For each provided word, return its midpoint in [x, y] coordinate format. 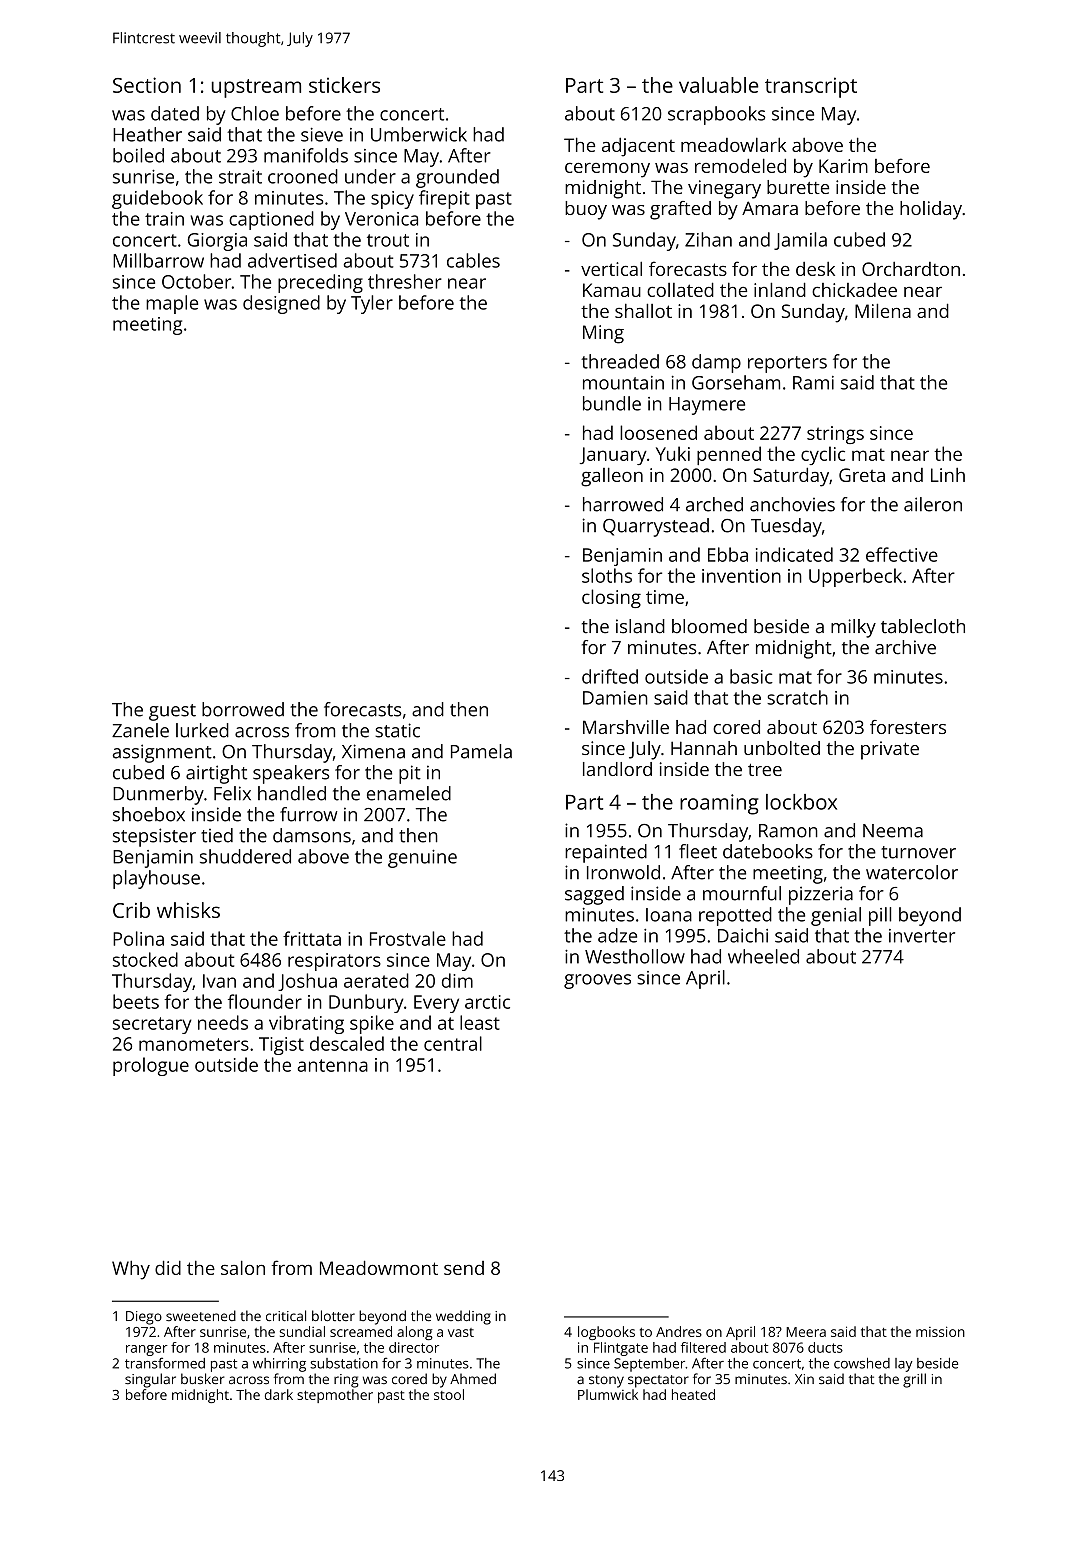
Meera [806, 1332]
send [464, 1268]
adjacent [638, 147]
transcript [811, 87]
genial [836, 916]
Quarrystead [656, 527]
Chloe [255, 113]
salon [243, 1267]
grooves [597, 981]
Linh [948, 475]
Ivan [219, 981]
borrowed [243, 709]
